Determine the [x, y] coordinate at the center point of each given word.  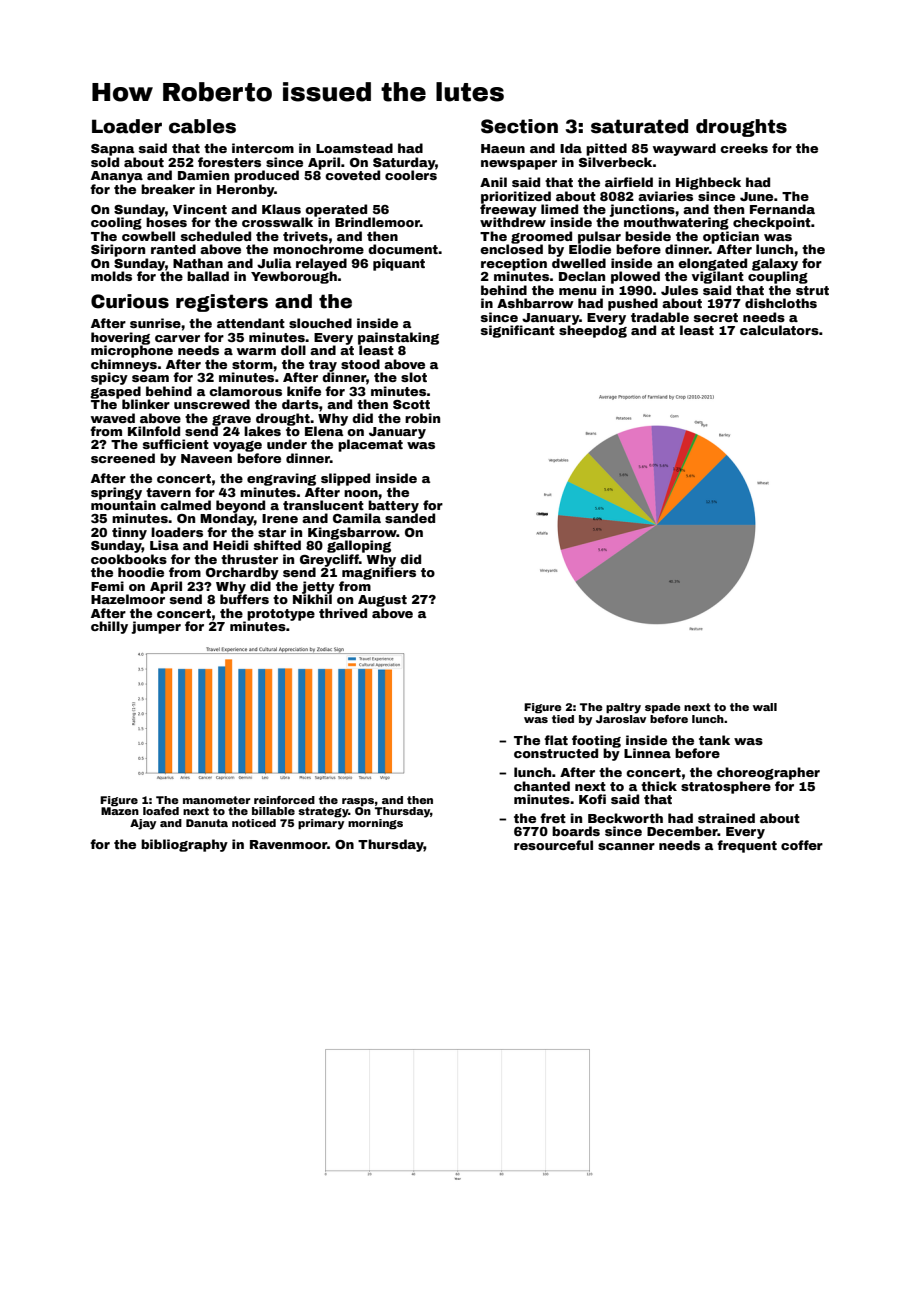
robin [422, 418]
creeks [744, 148]
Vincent [200, 209]
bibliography [184, 845]
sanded [410, 518]
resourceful [553, 845]
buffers [244, 599]
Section [519, 126]
